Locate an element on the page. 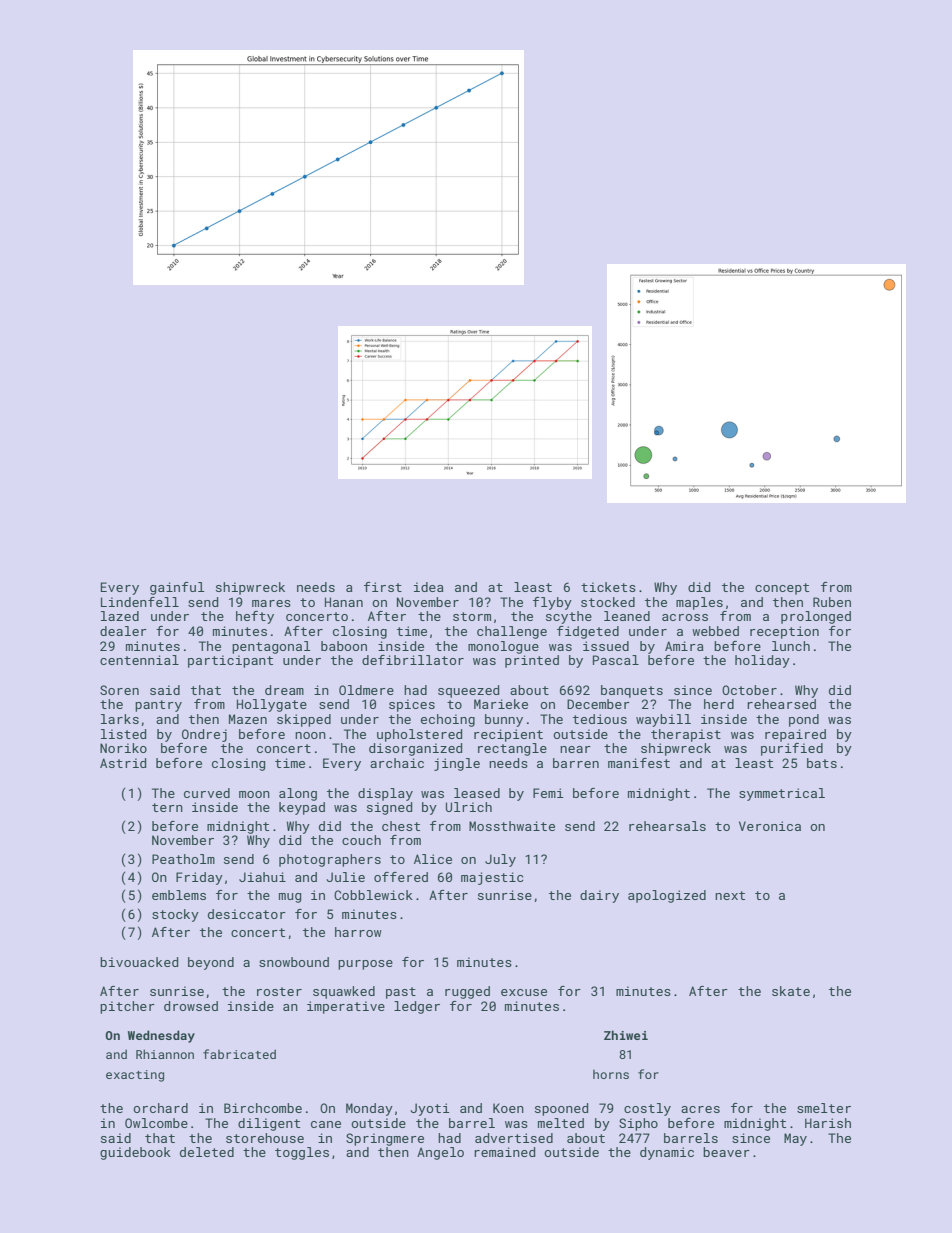 The height and width of the image is (1233, 952). display is located at coordinates (385, 794).
